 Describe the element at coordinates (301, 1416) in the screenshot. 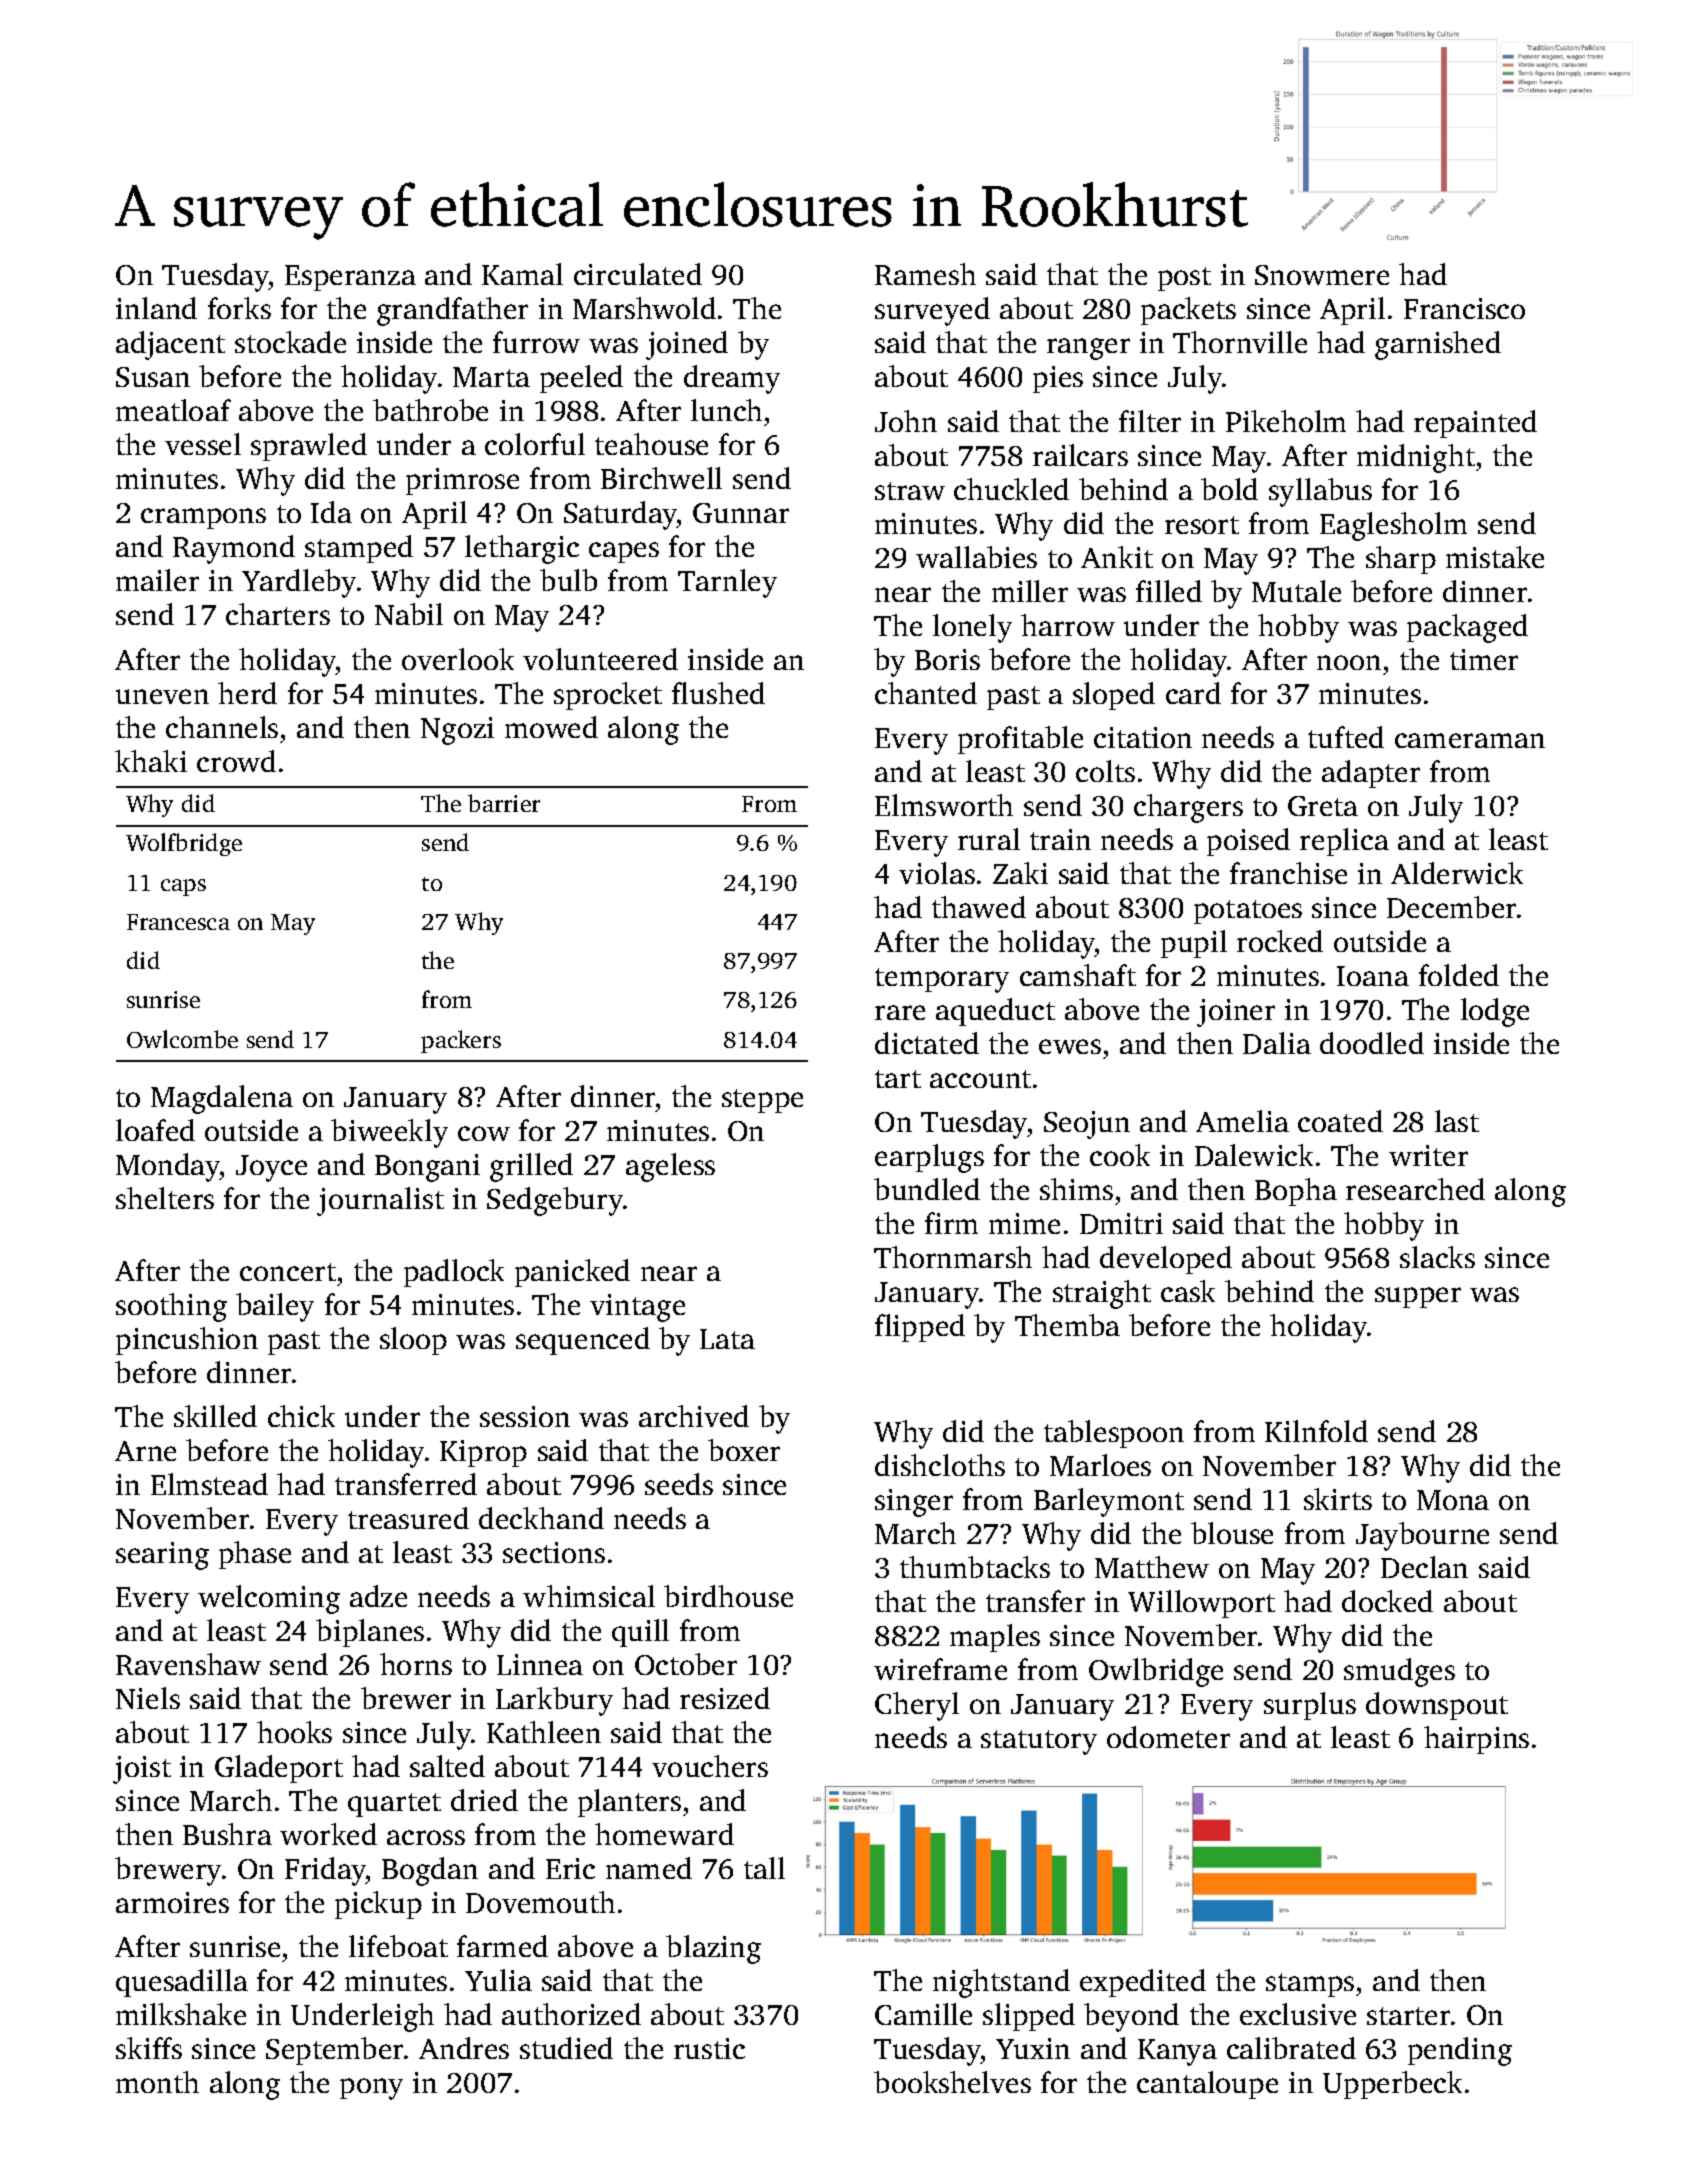

I see `chick` at that location.
